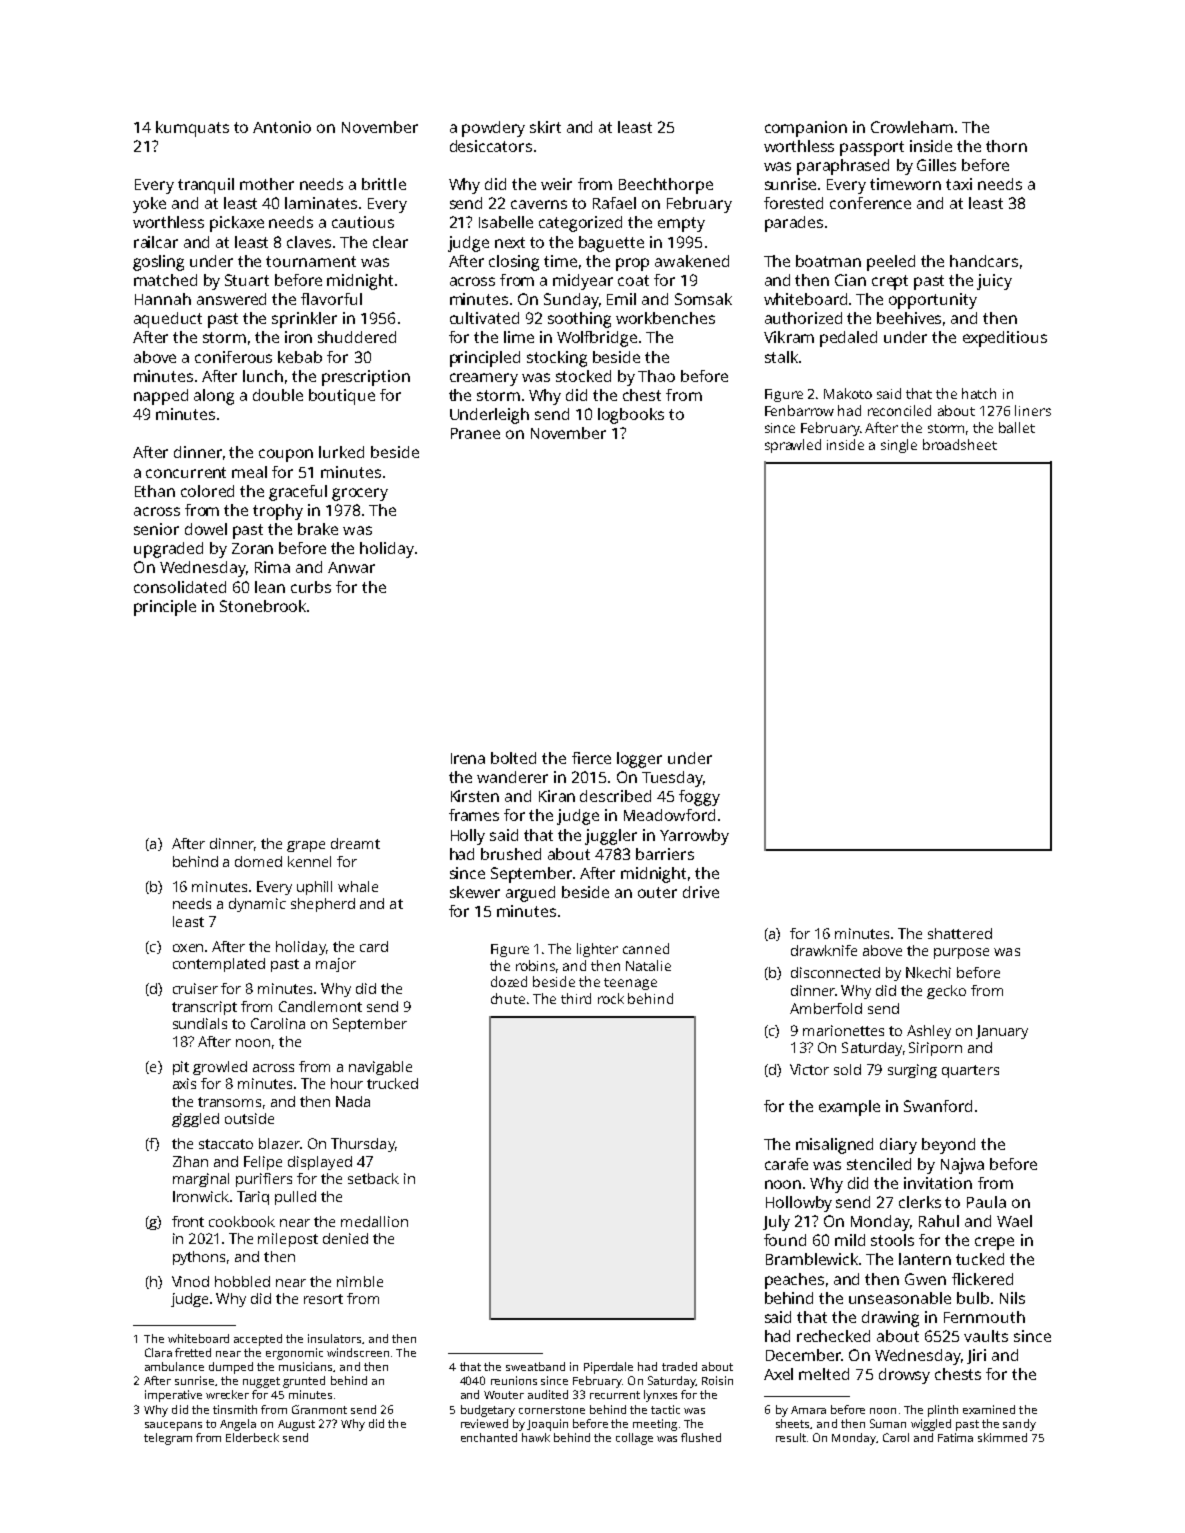  Describe the element at coordinates (190, 1281) in the screenshot. I see `Vinod` at that location.
